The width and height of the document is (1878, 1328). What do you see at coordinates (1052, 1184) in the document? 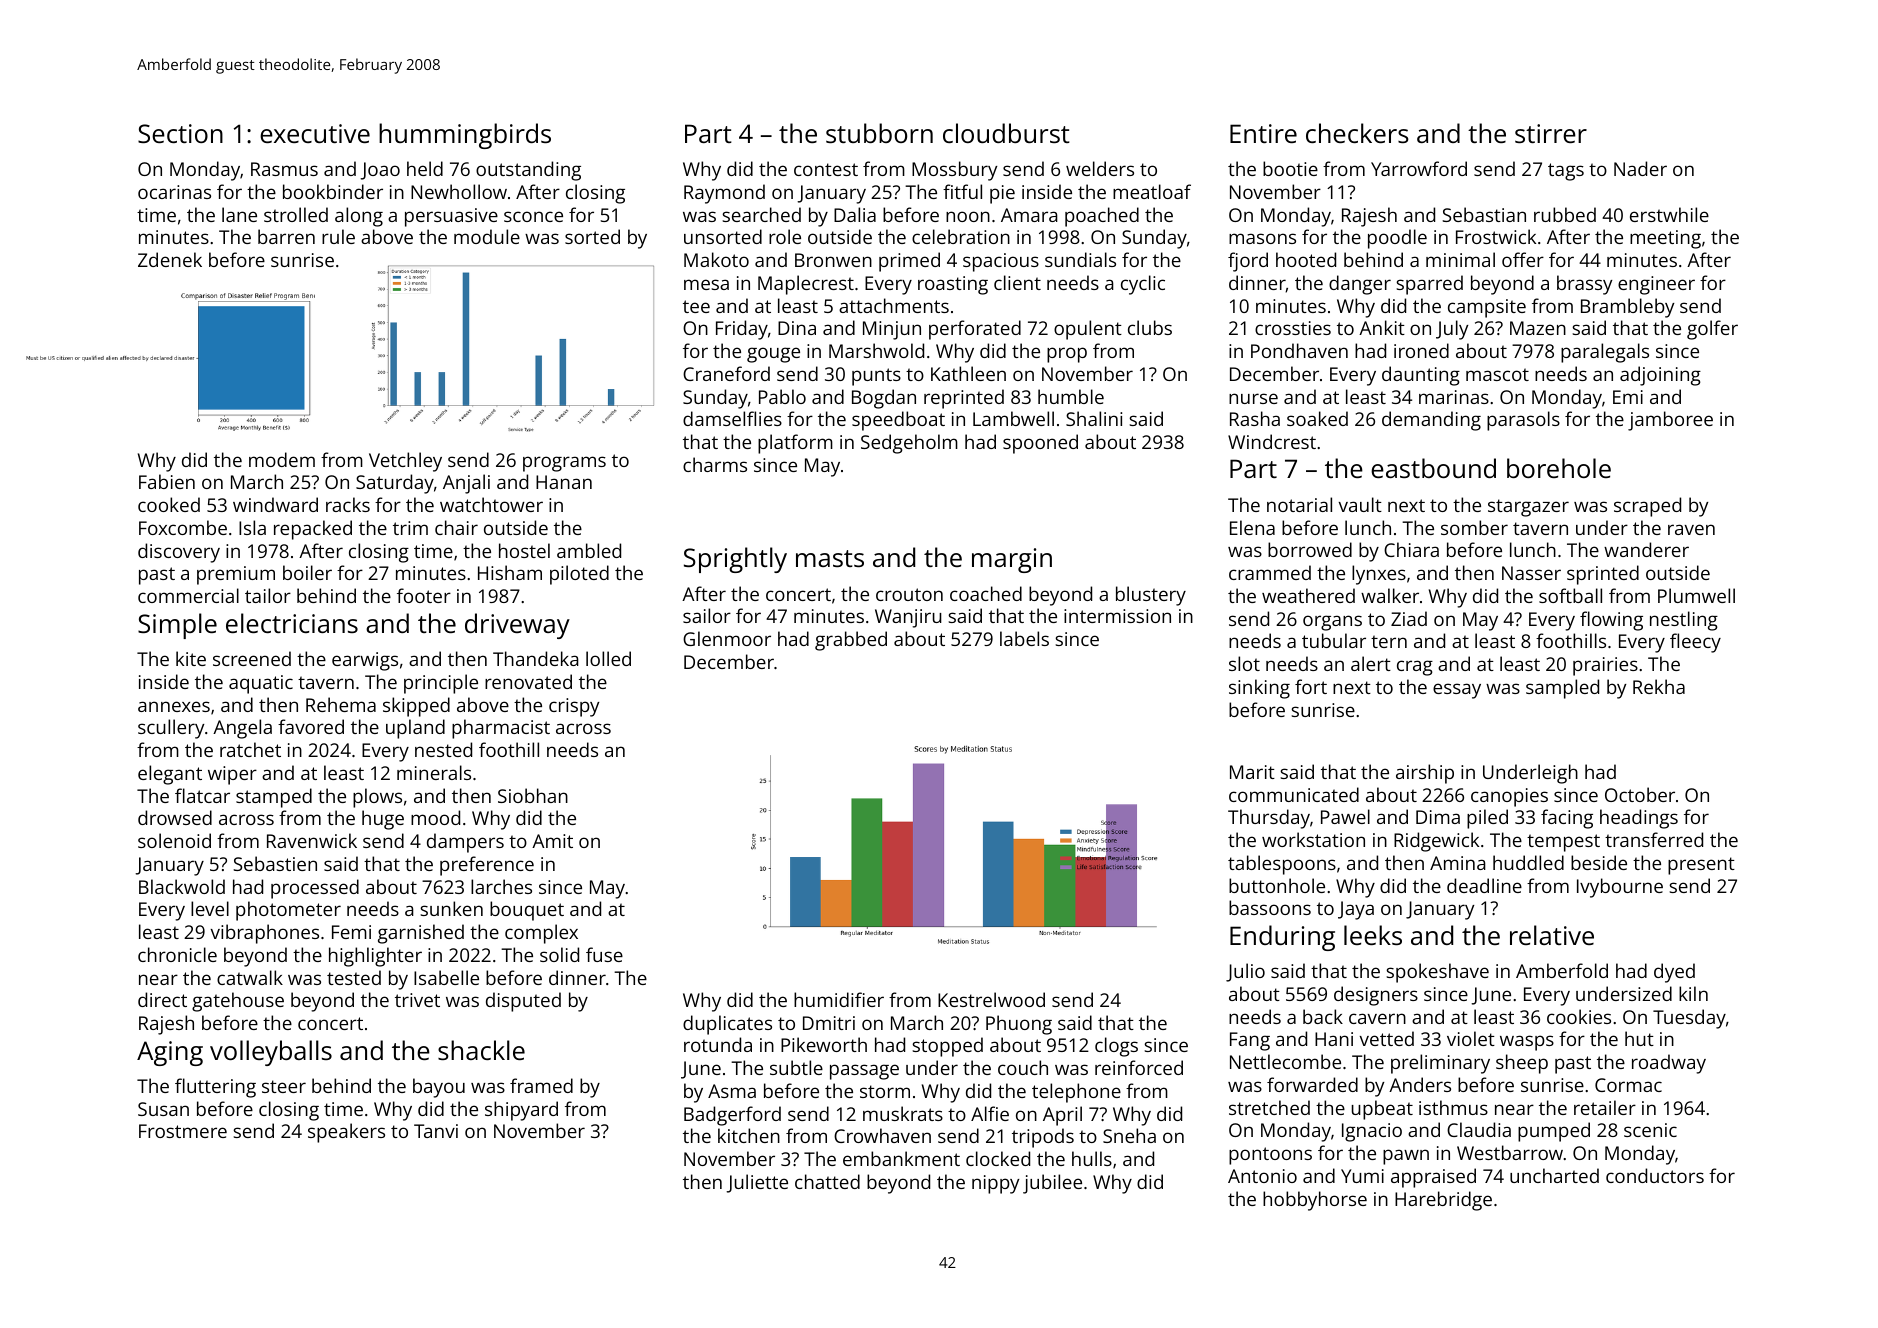
I see `jubilee` at bounding box center [1052, 1184].
